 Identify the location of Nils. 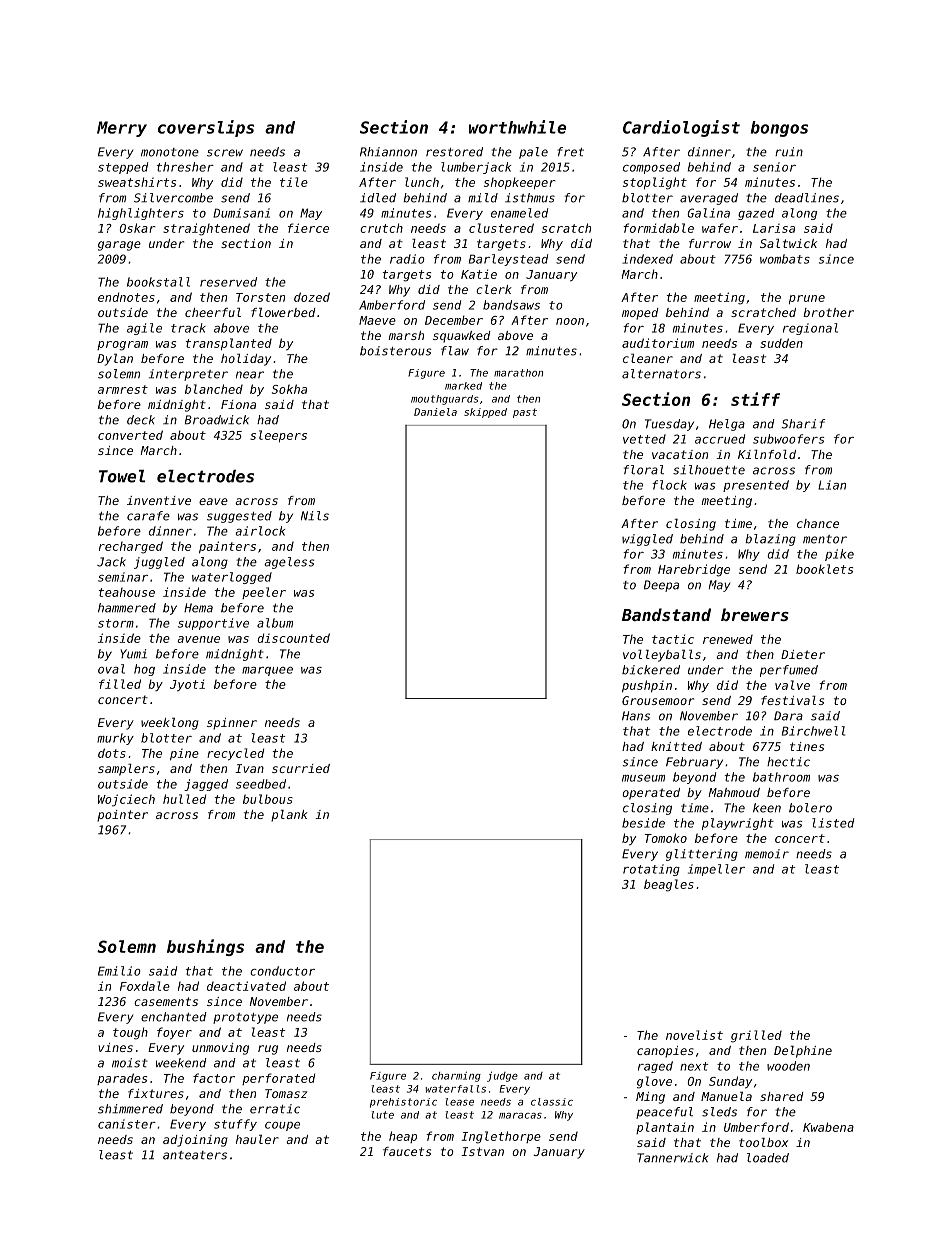
(315, 516).
